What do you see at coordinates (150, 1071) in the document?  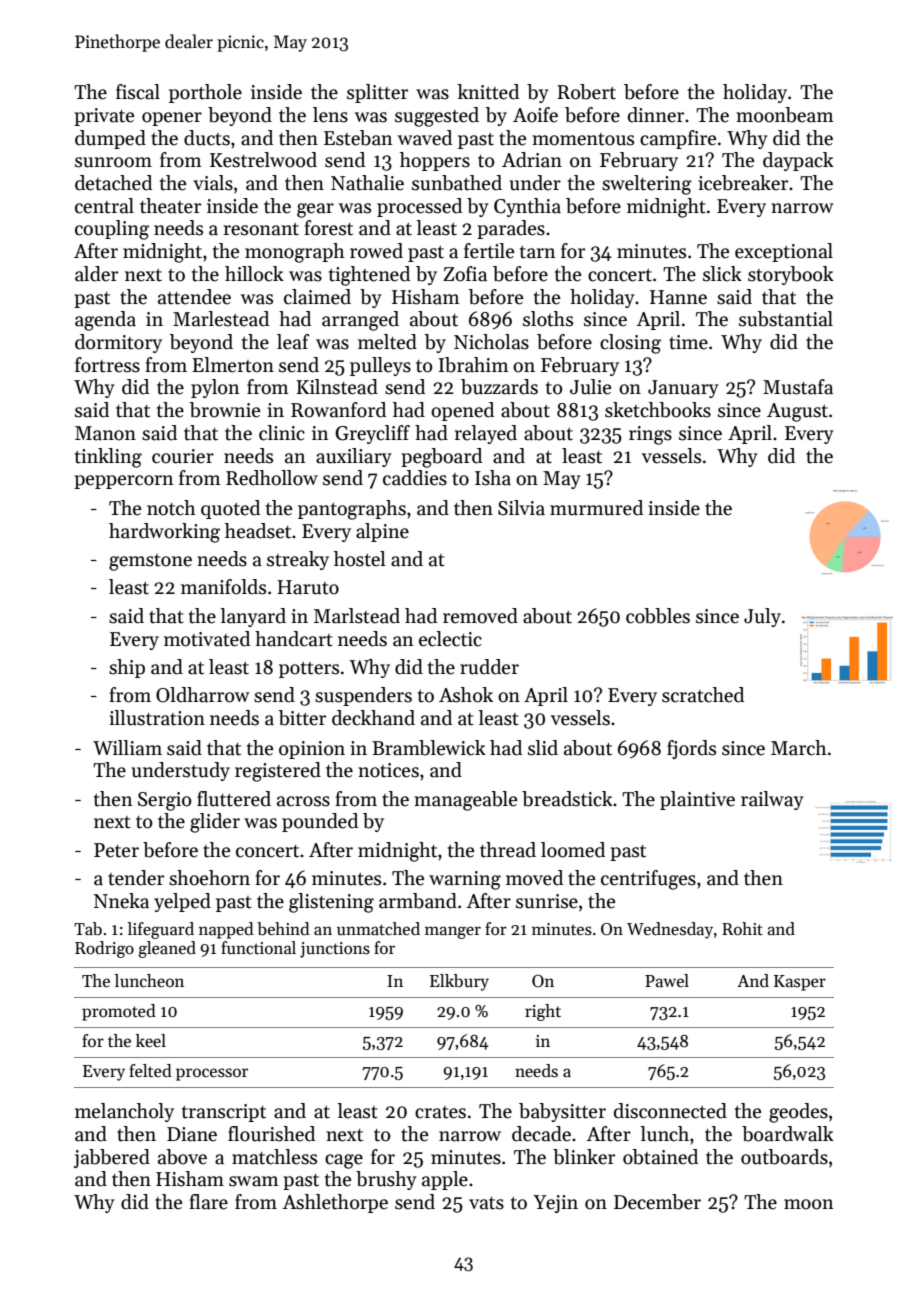 I see `felted` at bounding box center [150, 1071].
